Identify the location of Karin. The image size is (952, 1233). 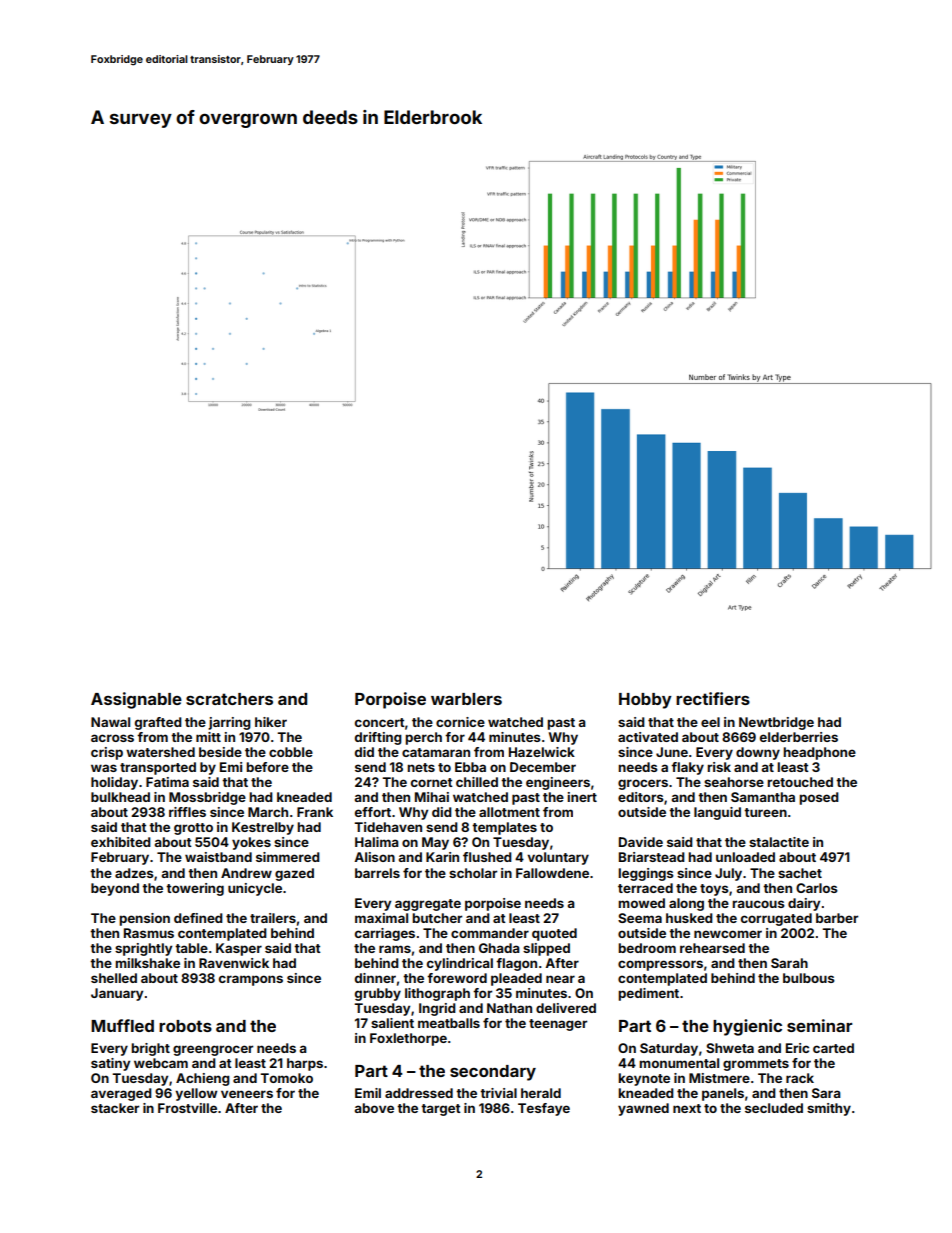
(442, 857).
